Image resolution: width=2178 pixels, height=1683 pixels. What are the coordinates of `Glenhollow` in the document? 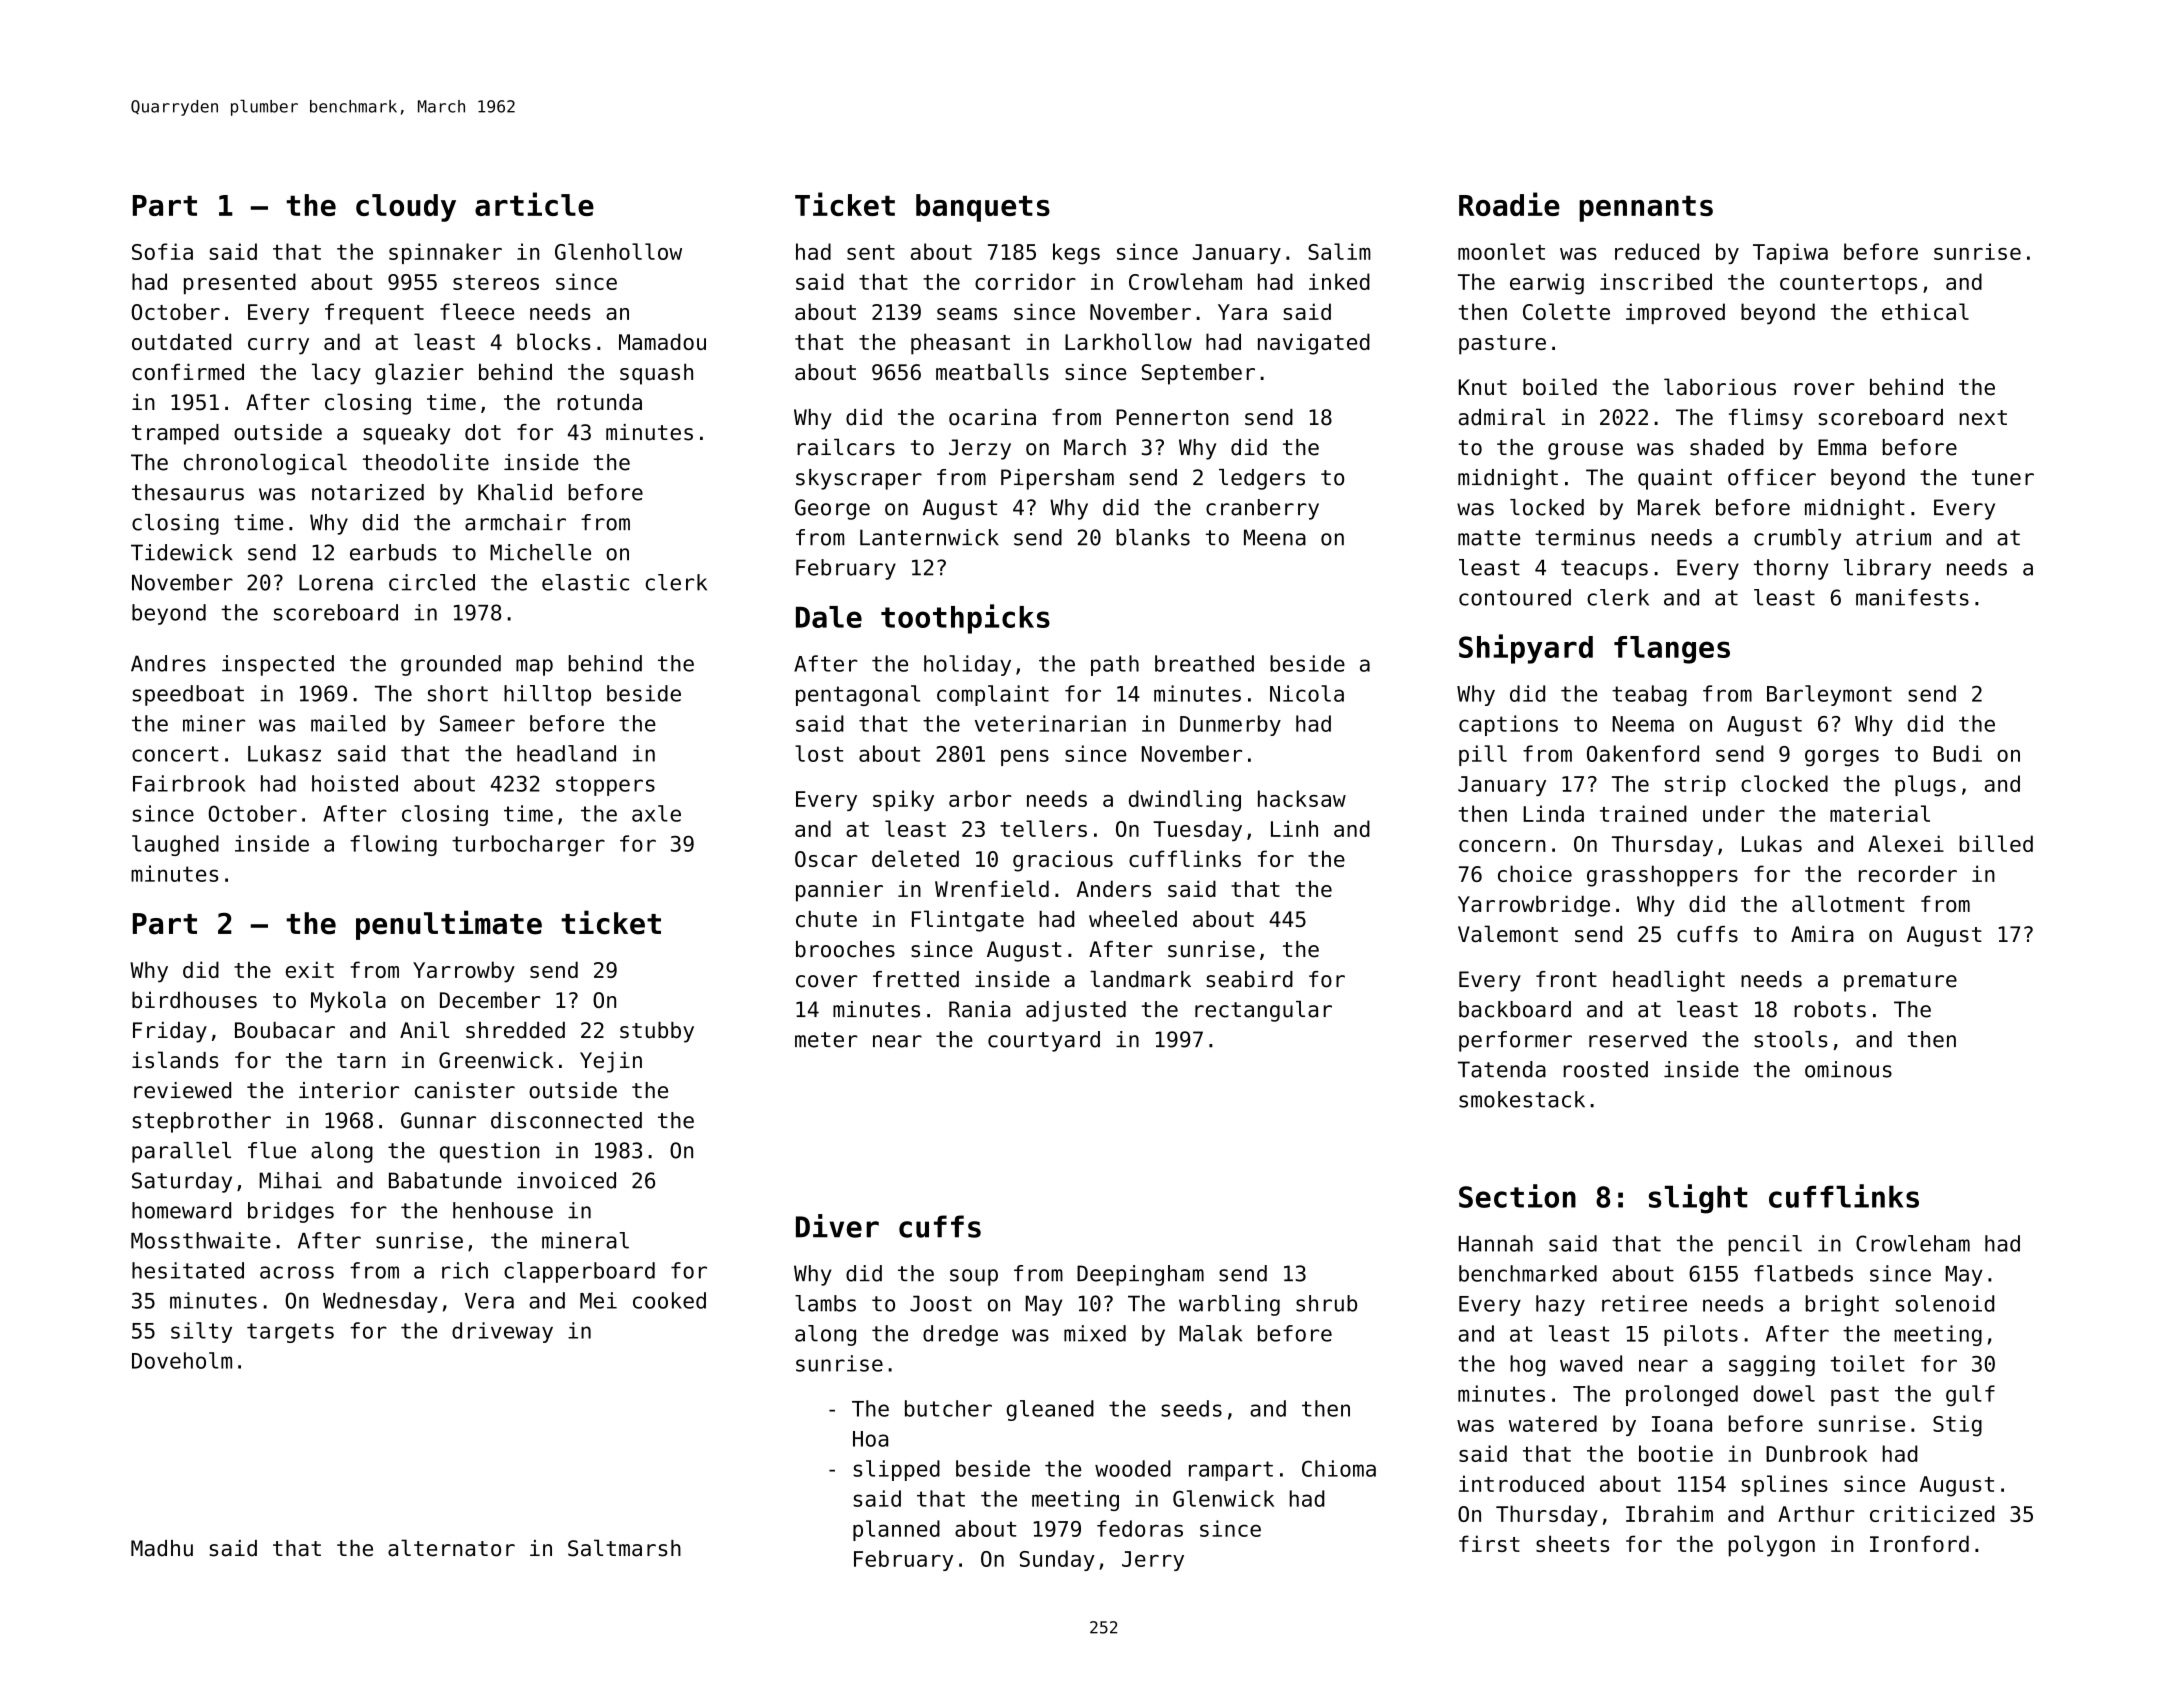 It's located at (618, 251).
